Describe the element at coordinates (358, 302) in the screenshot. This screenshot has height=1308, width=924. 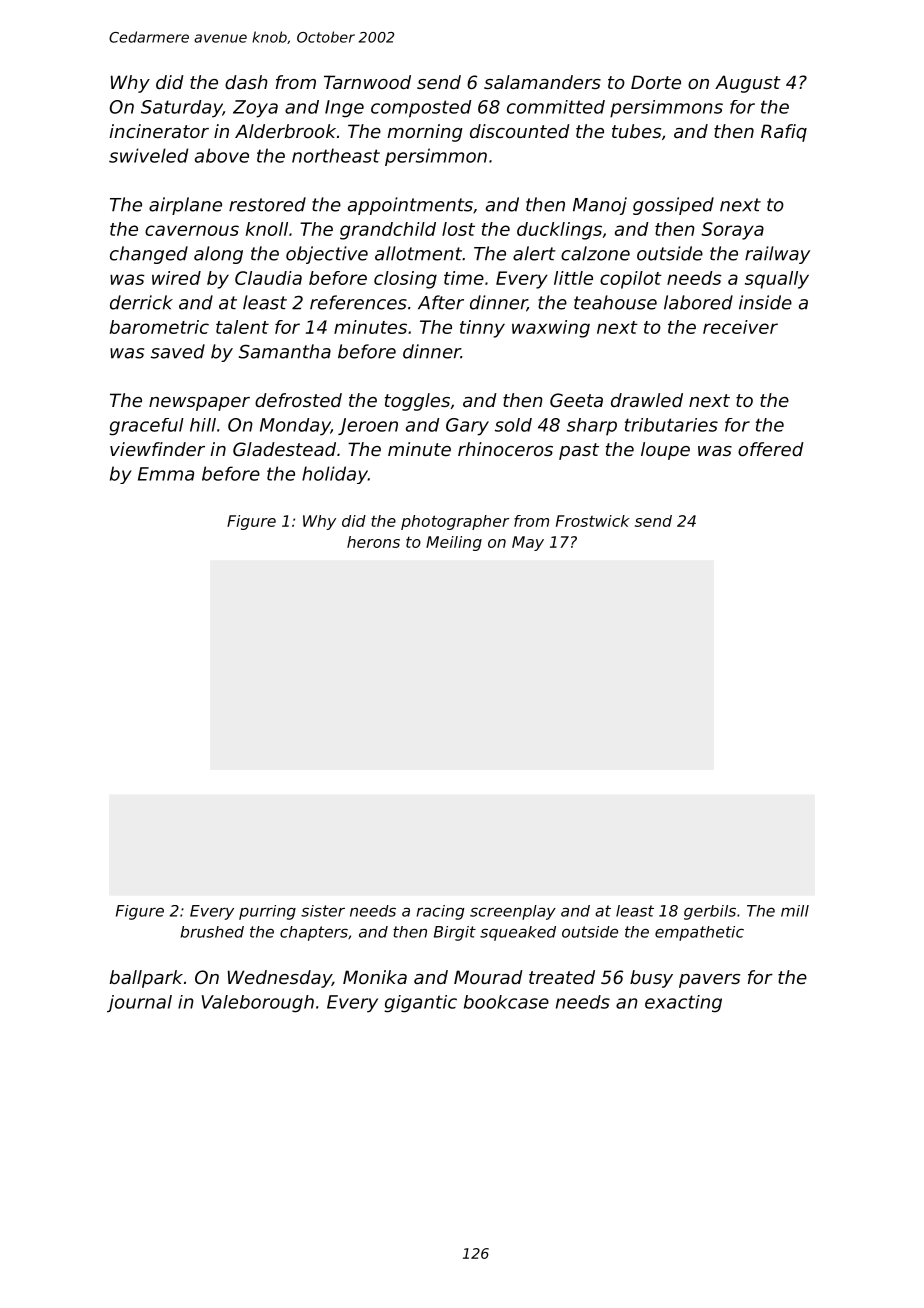
I see `references` at that location.
